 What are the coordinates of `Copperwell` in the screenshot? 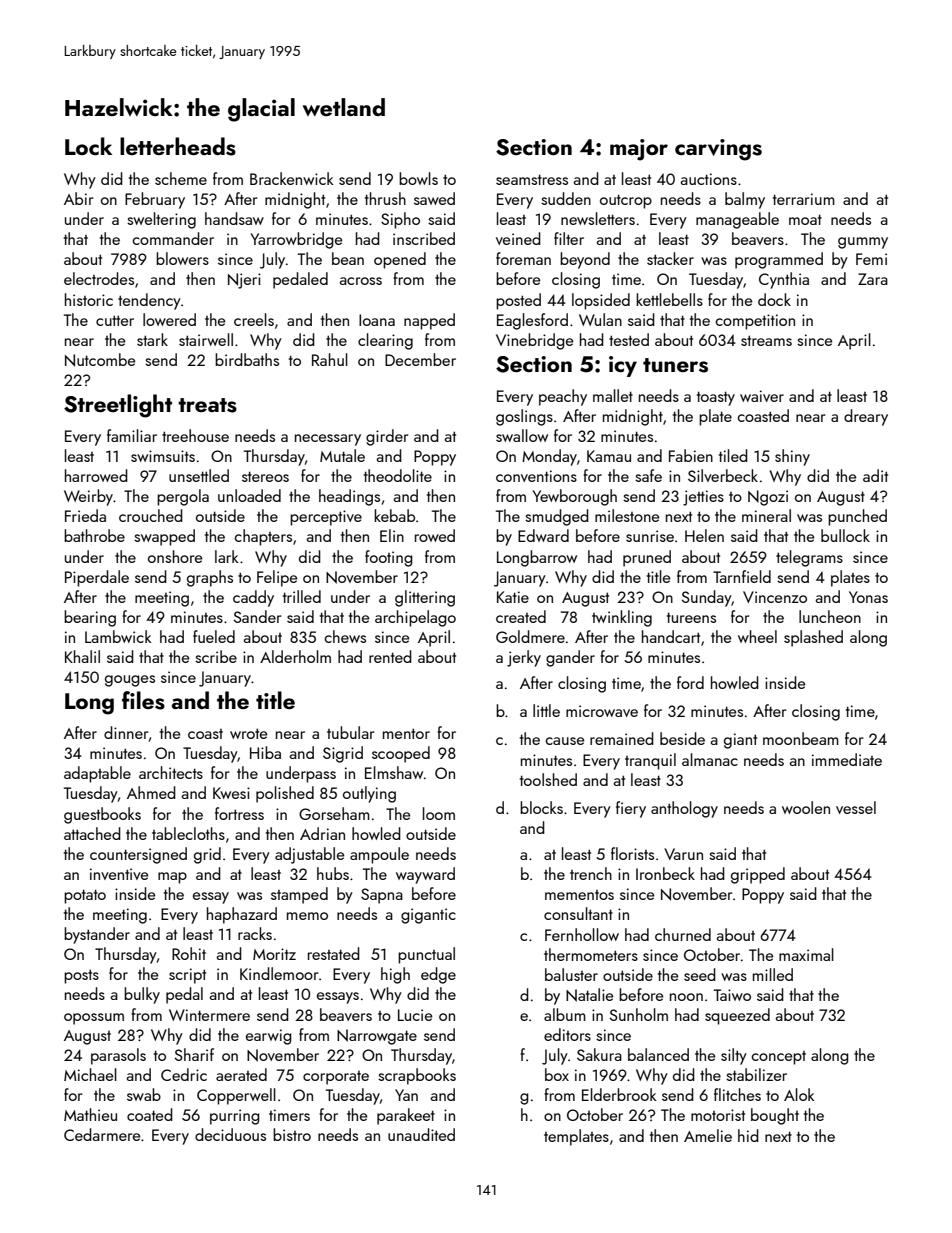 It's located at (236, 1096).
